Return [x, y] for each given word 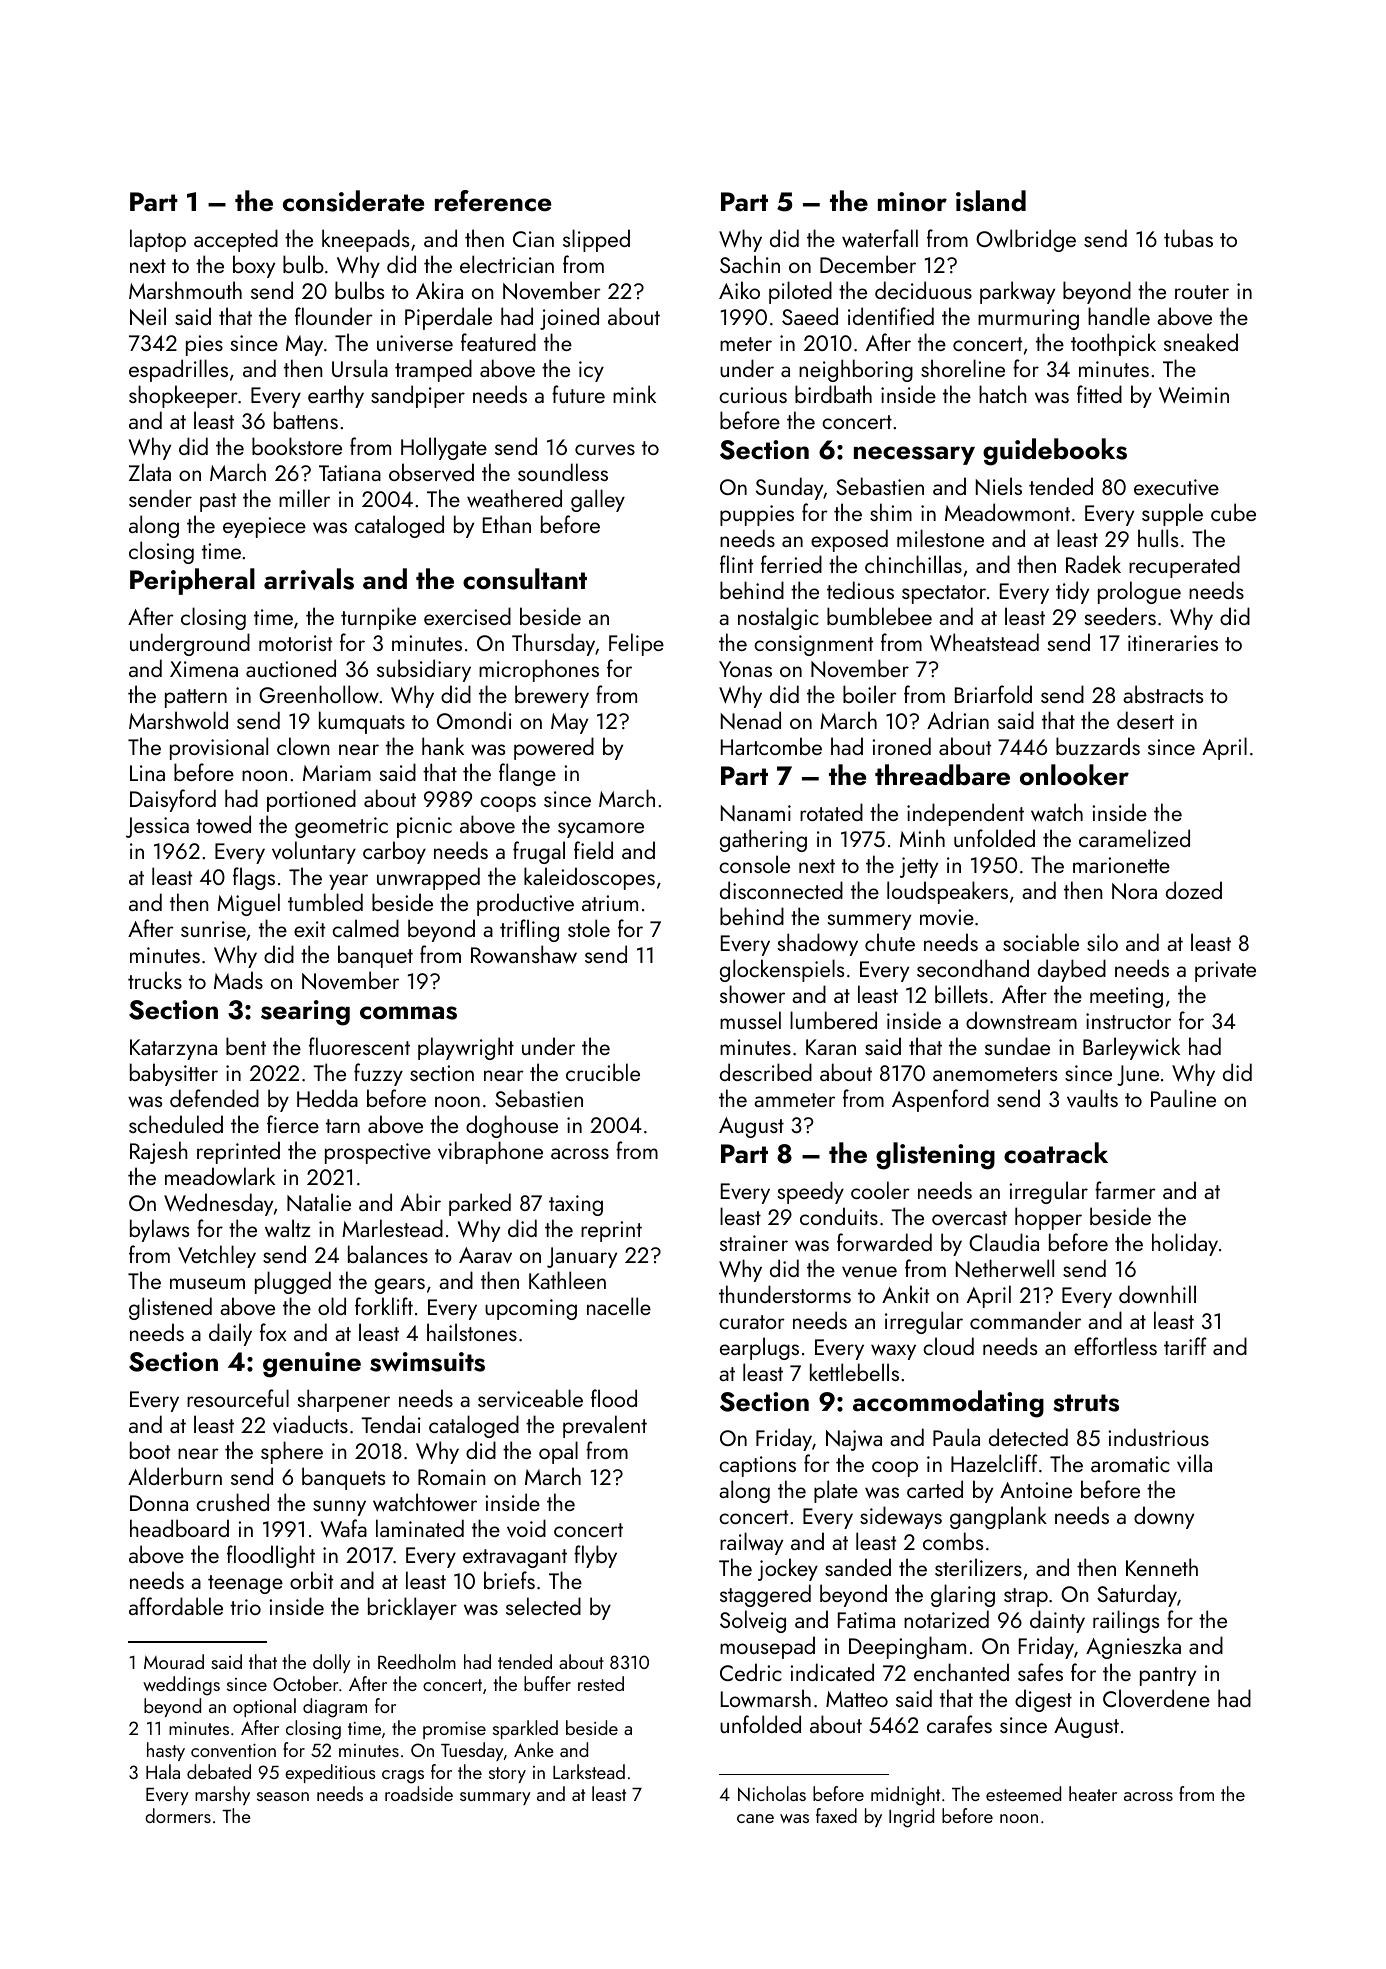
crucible [603, 1072]
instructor [1128, 1021]
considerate [353, 201]
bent [246, 1046]
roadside [419, 1793]
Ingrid [911, 1818]
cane [755, 1818]
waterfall [880, 238]
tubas [1188, 238]
